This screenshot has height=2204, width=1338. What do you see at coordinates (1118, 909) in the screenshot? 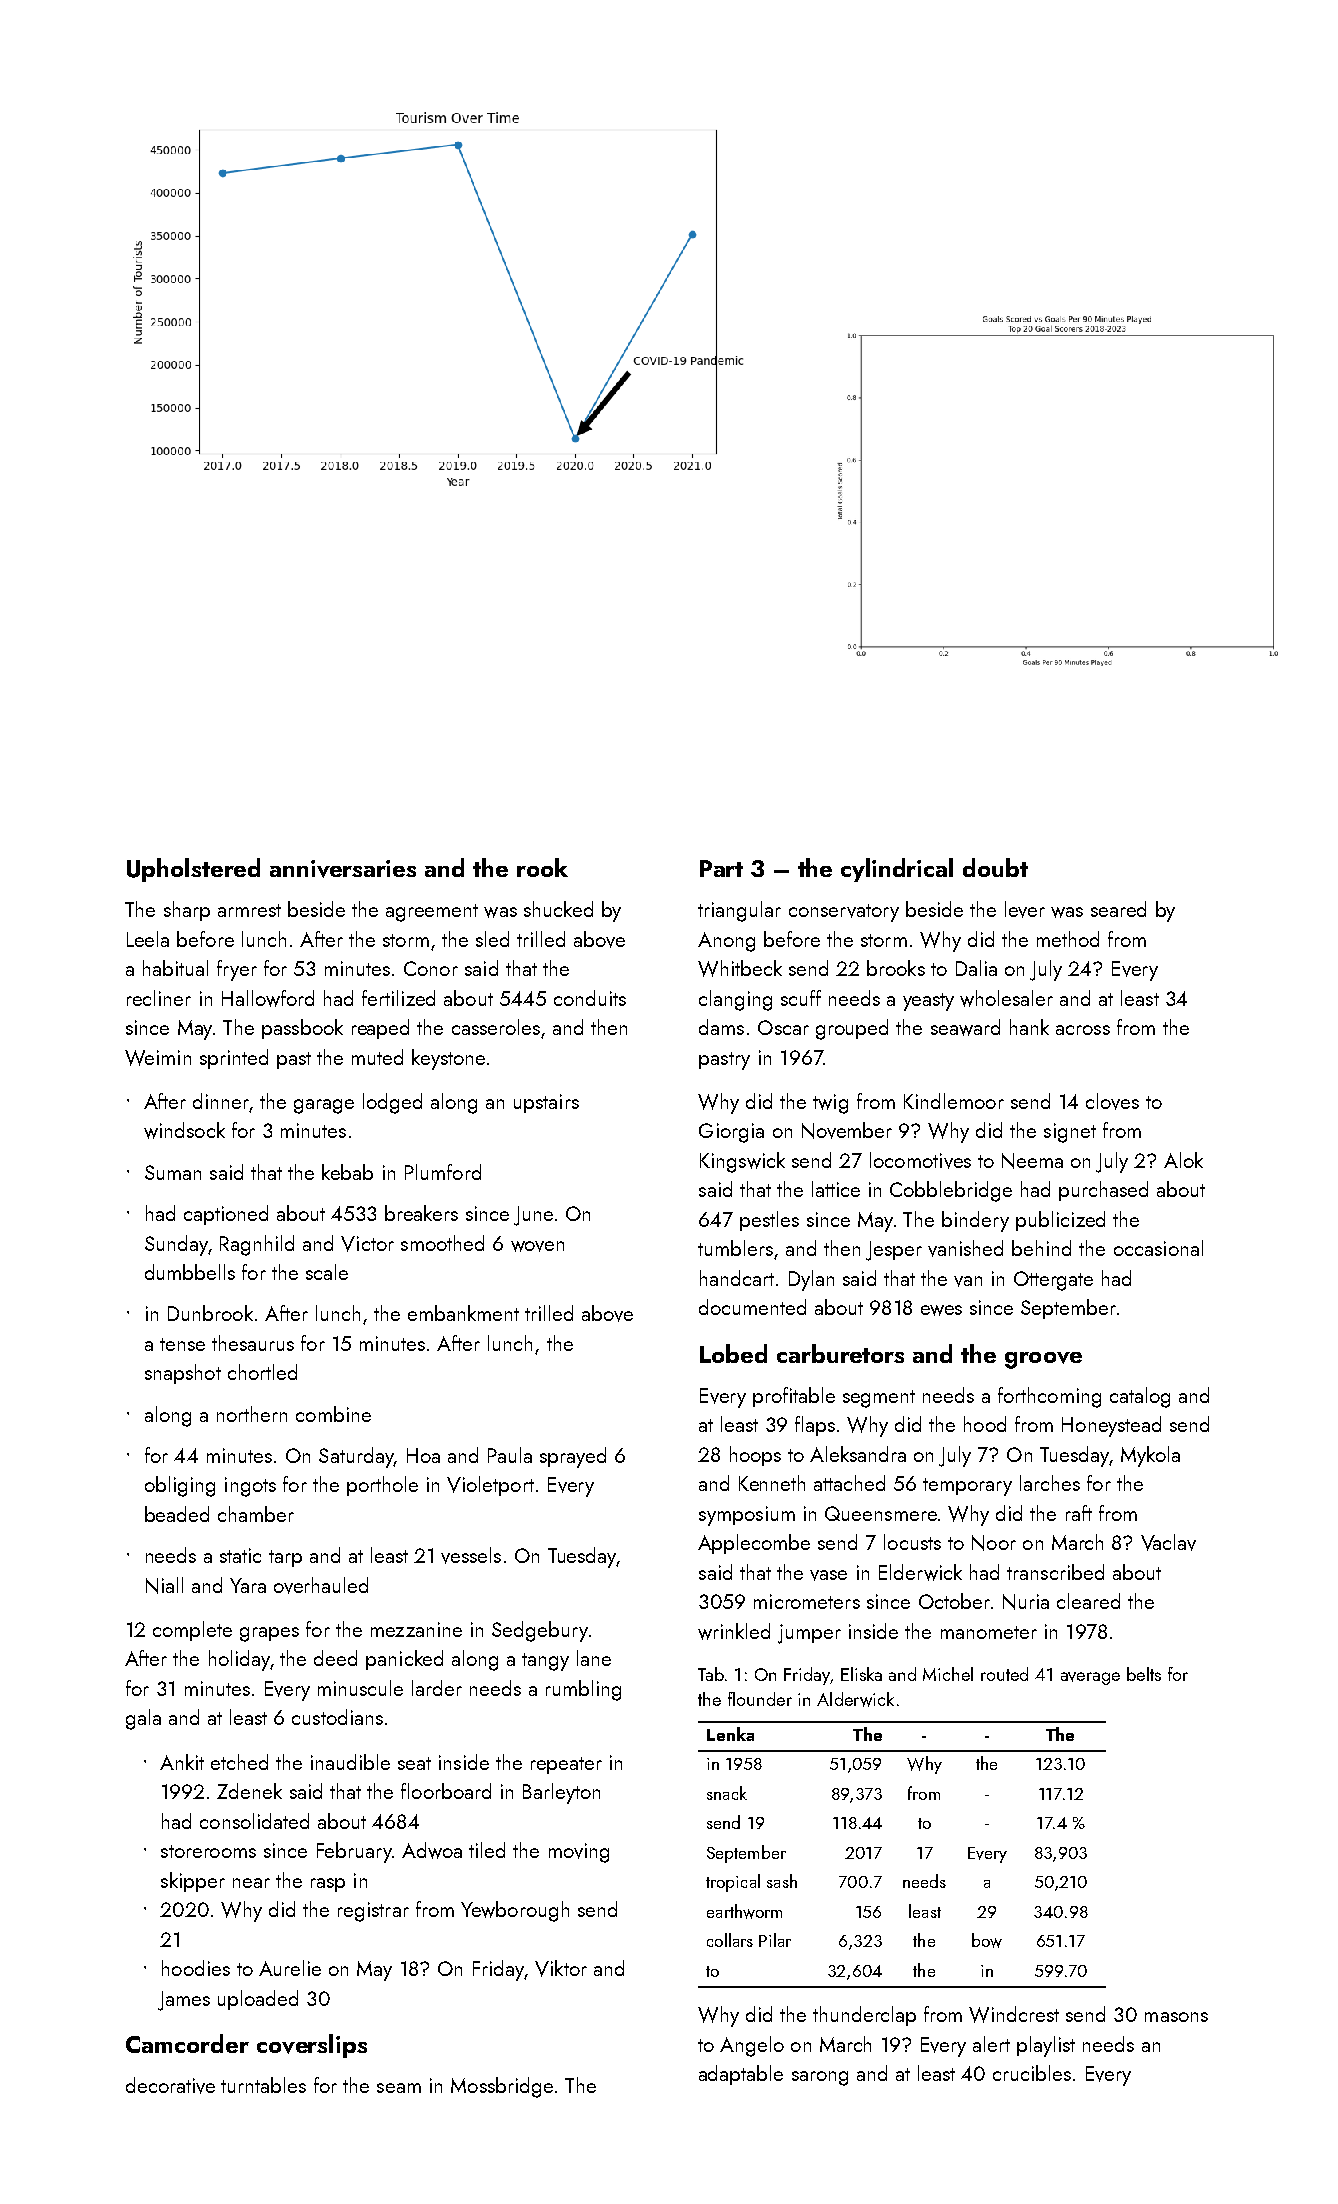
I see `seared` at bounding box center [1118, 909].
